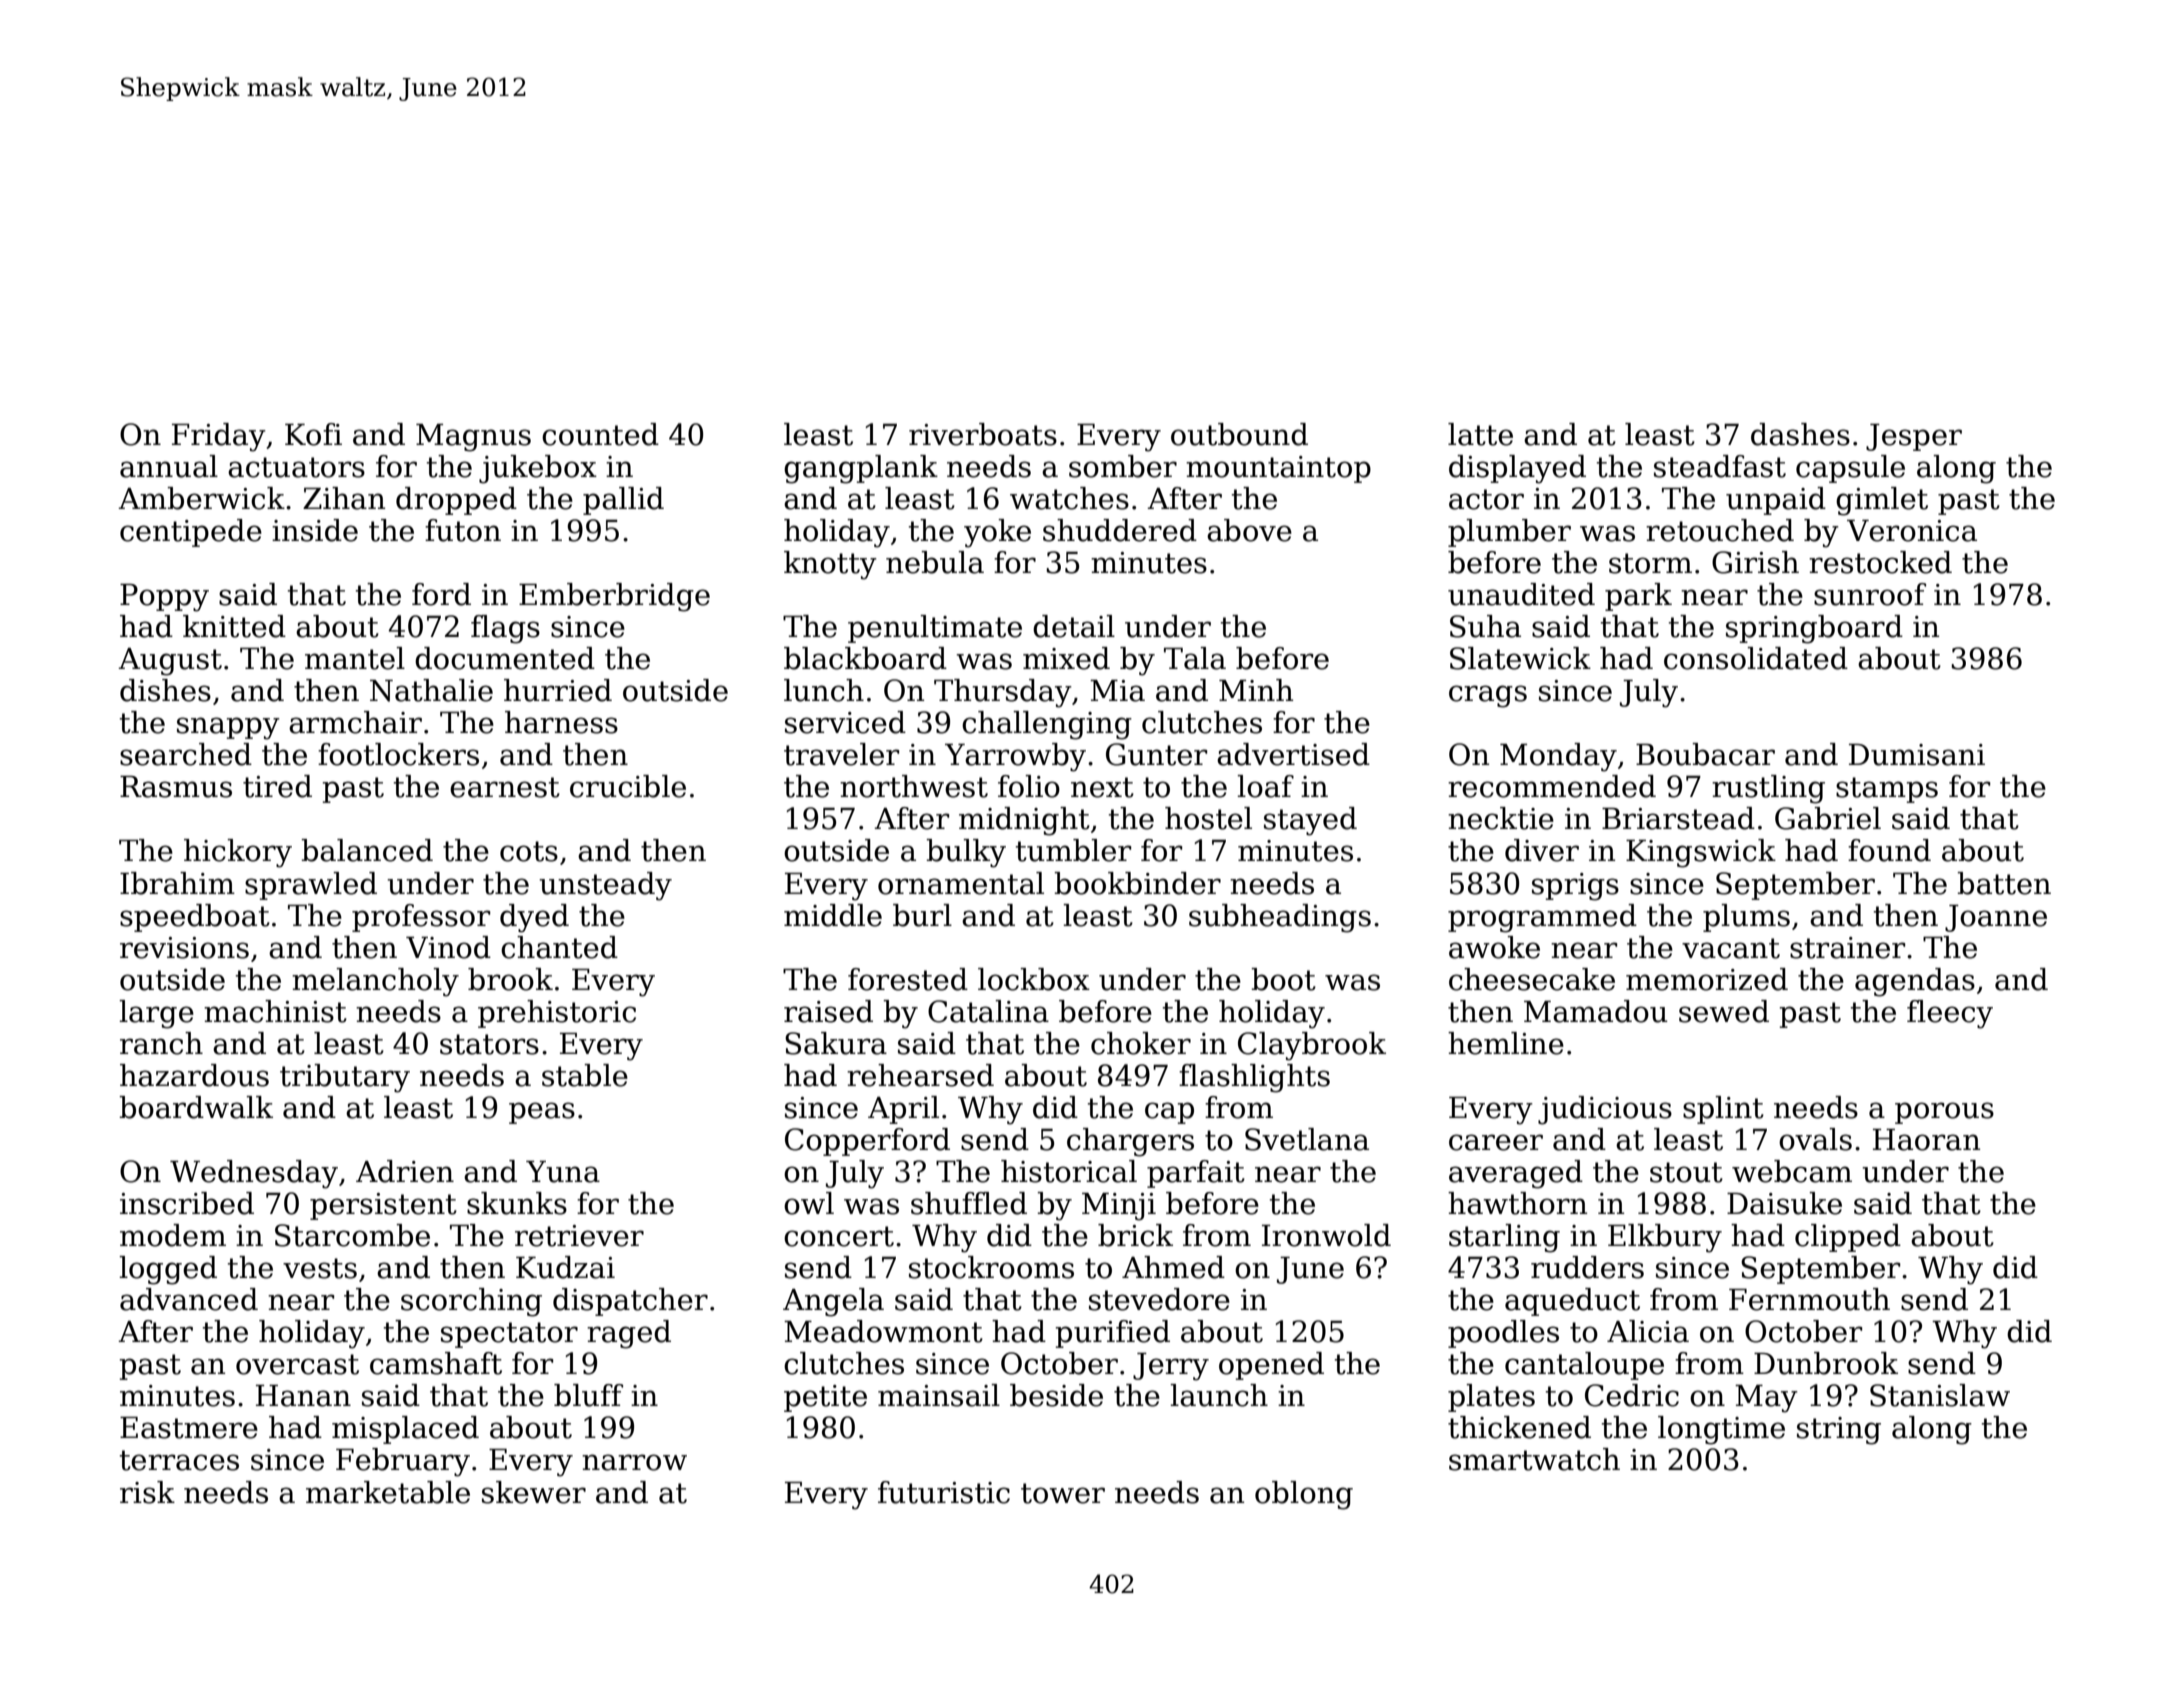 The height and width of the screenshot is (1683, 2178). Describe the element at coordinates (1650, 563) in the screenshot. I see `storm` at that location.
